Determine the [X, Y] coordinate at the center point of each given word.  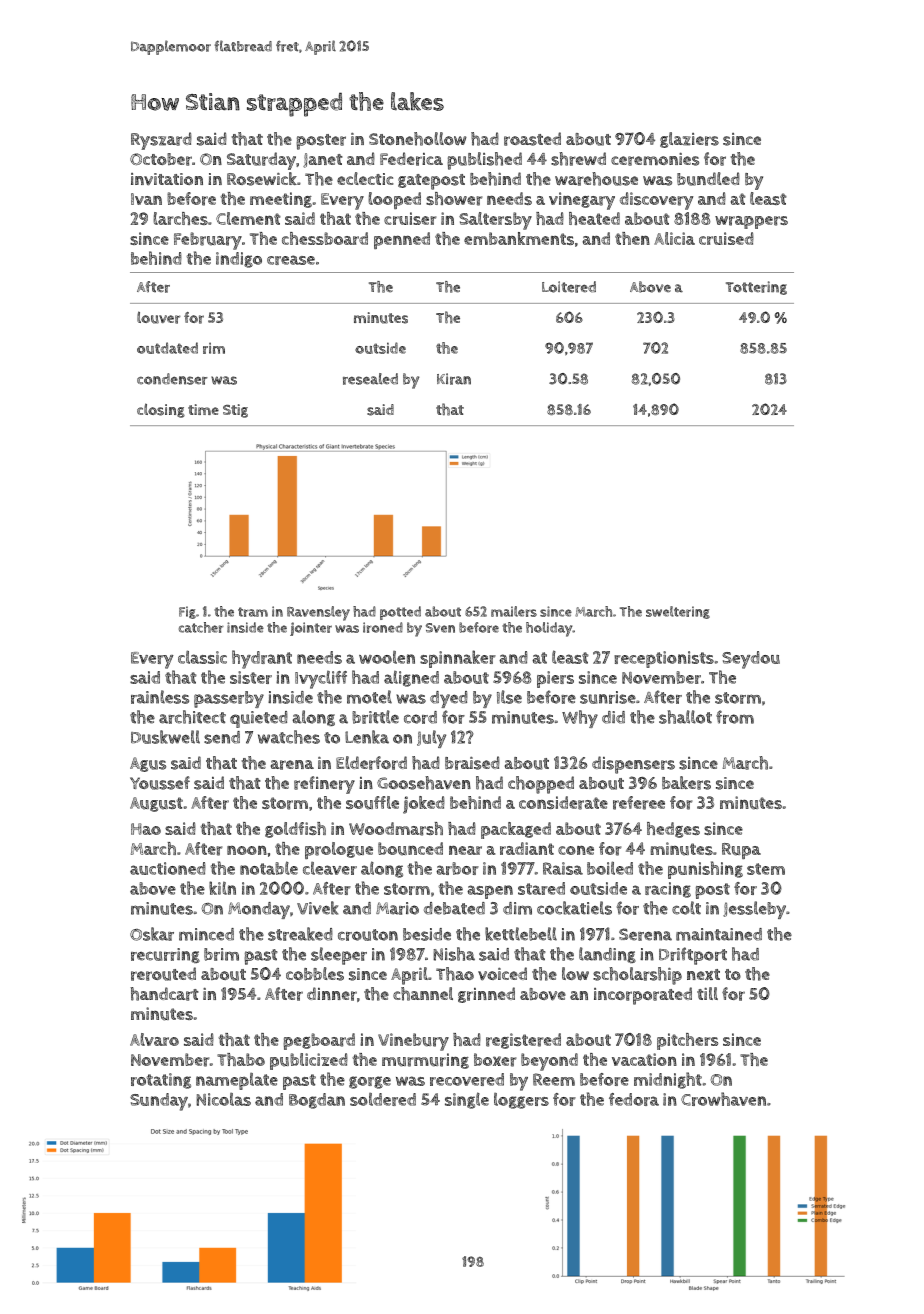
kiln [222, 888]
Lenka [367, 737]
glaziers [689, 140]
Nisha [454, 954]
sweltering [678, 612]
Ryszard [161, 141]
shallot [685, 717]
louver [158, 317]
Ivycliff [321, 679]
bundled [708, 179]
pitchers [687, 1041]
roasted [532, 139]
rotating [161, 1081]
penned [402, 240]
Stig [235, 411]
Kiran [454, 379]
